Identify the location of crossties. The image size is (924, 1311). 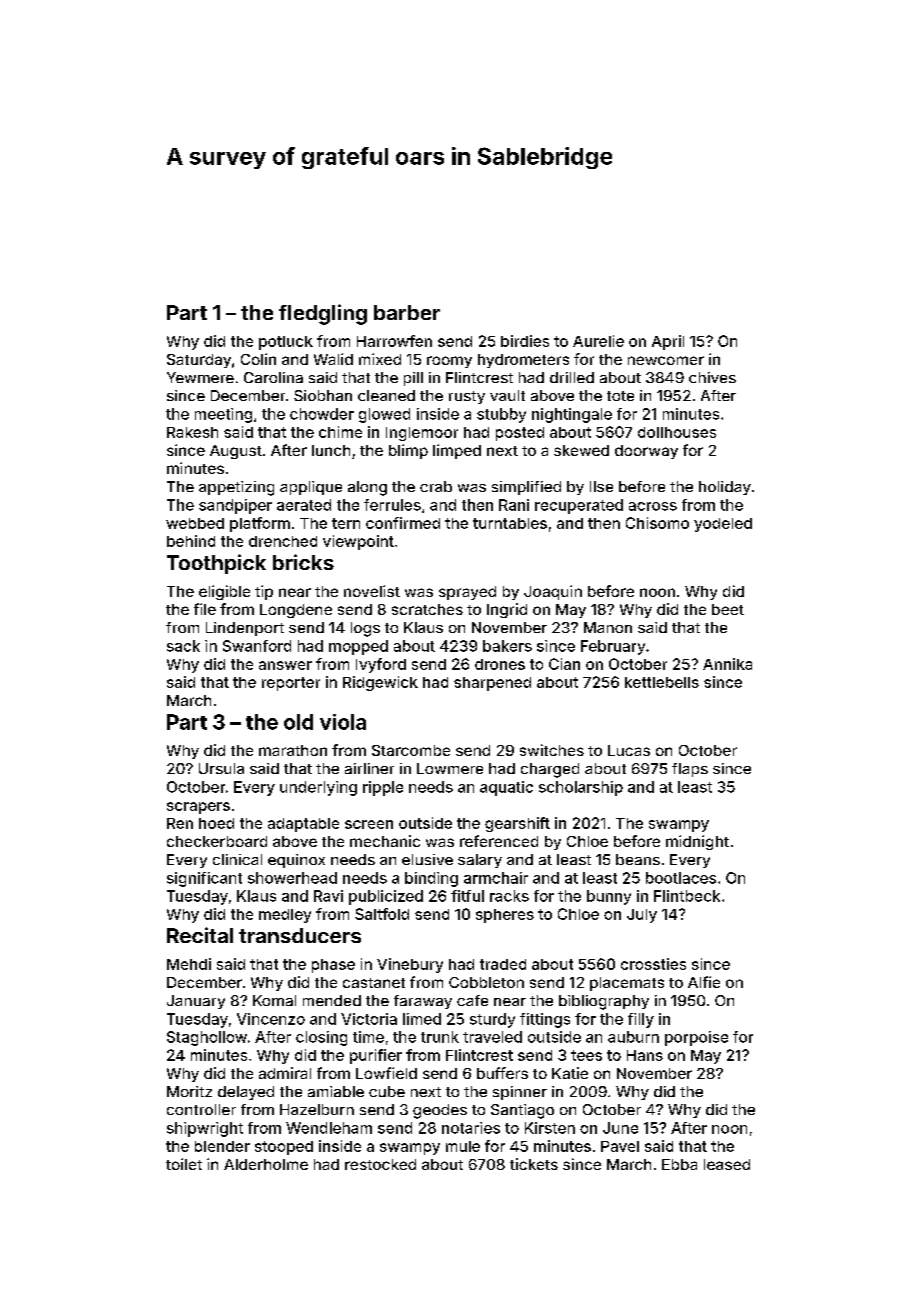
(653, 964).
